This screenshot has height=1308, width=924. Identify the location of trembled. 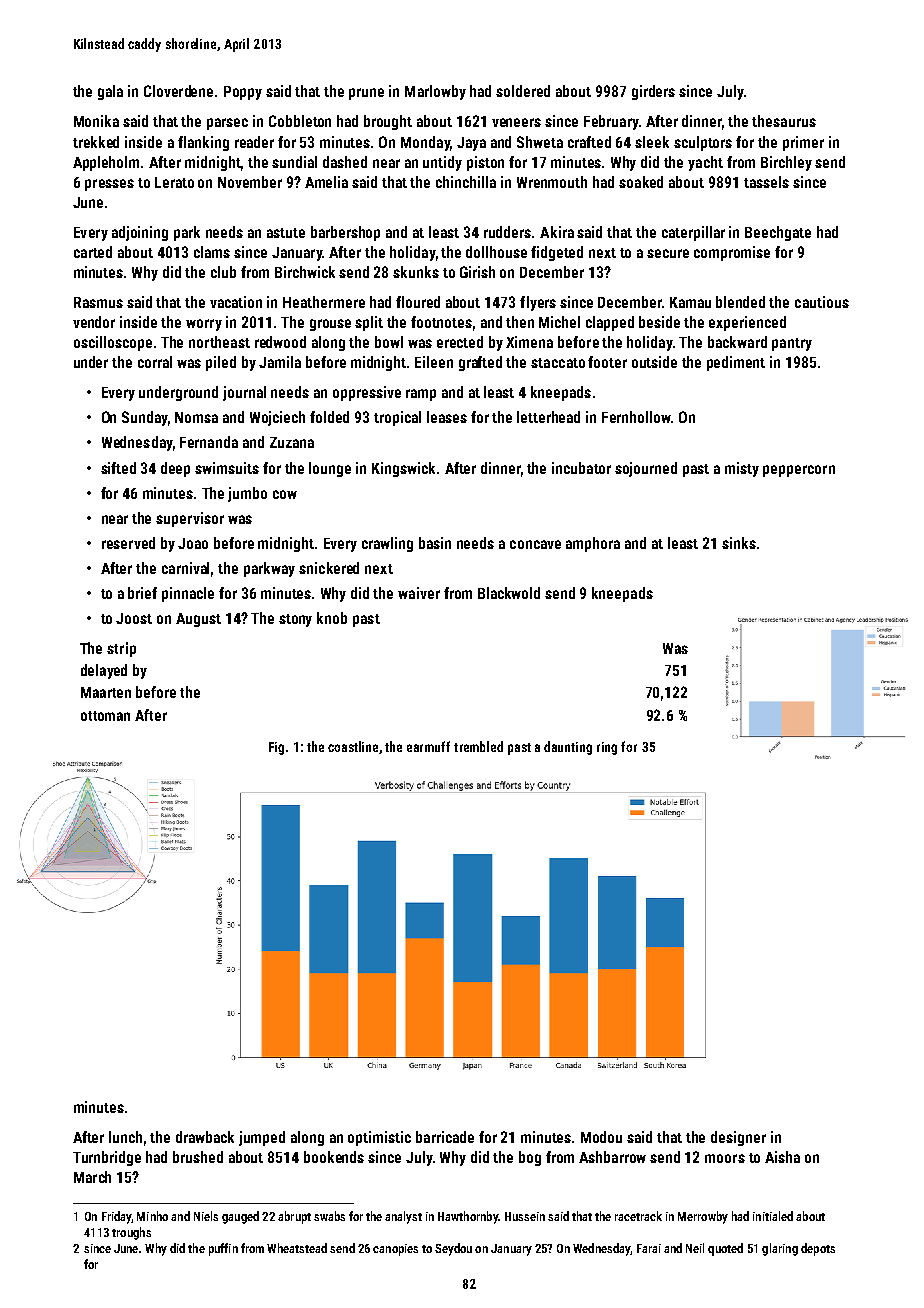
(478, 746).
